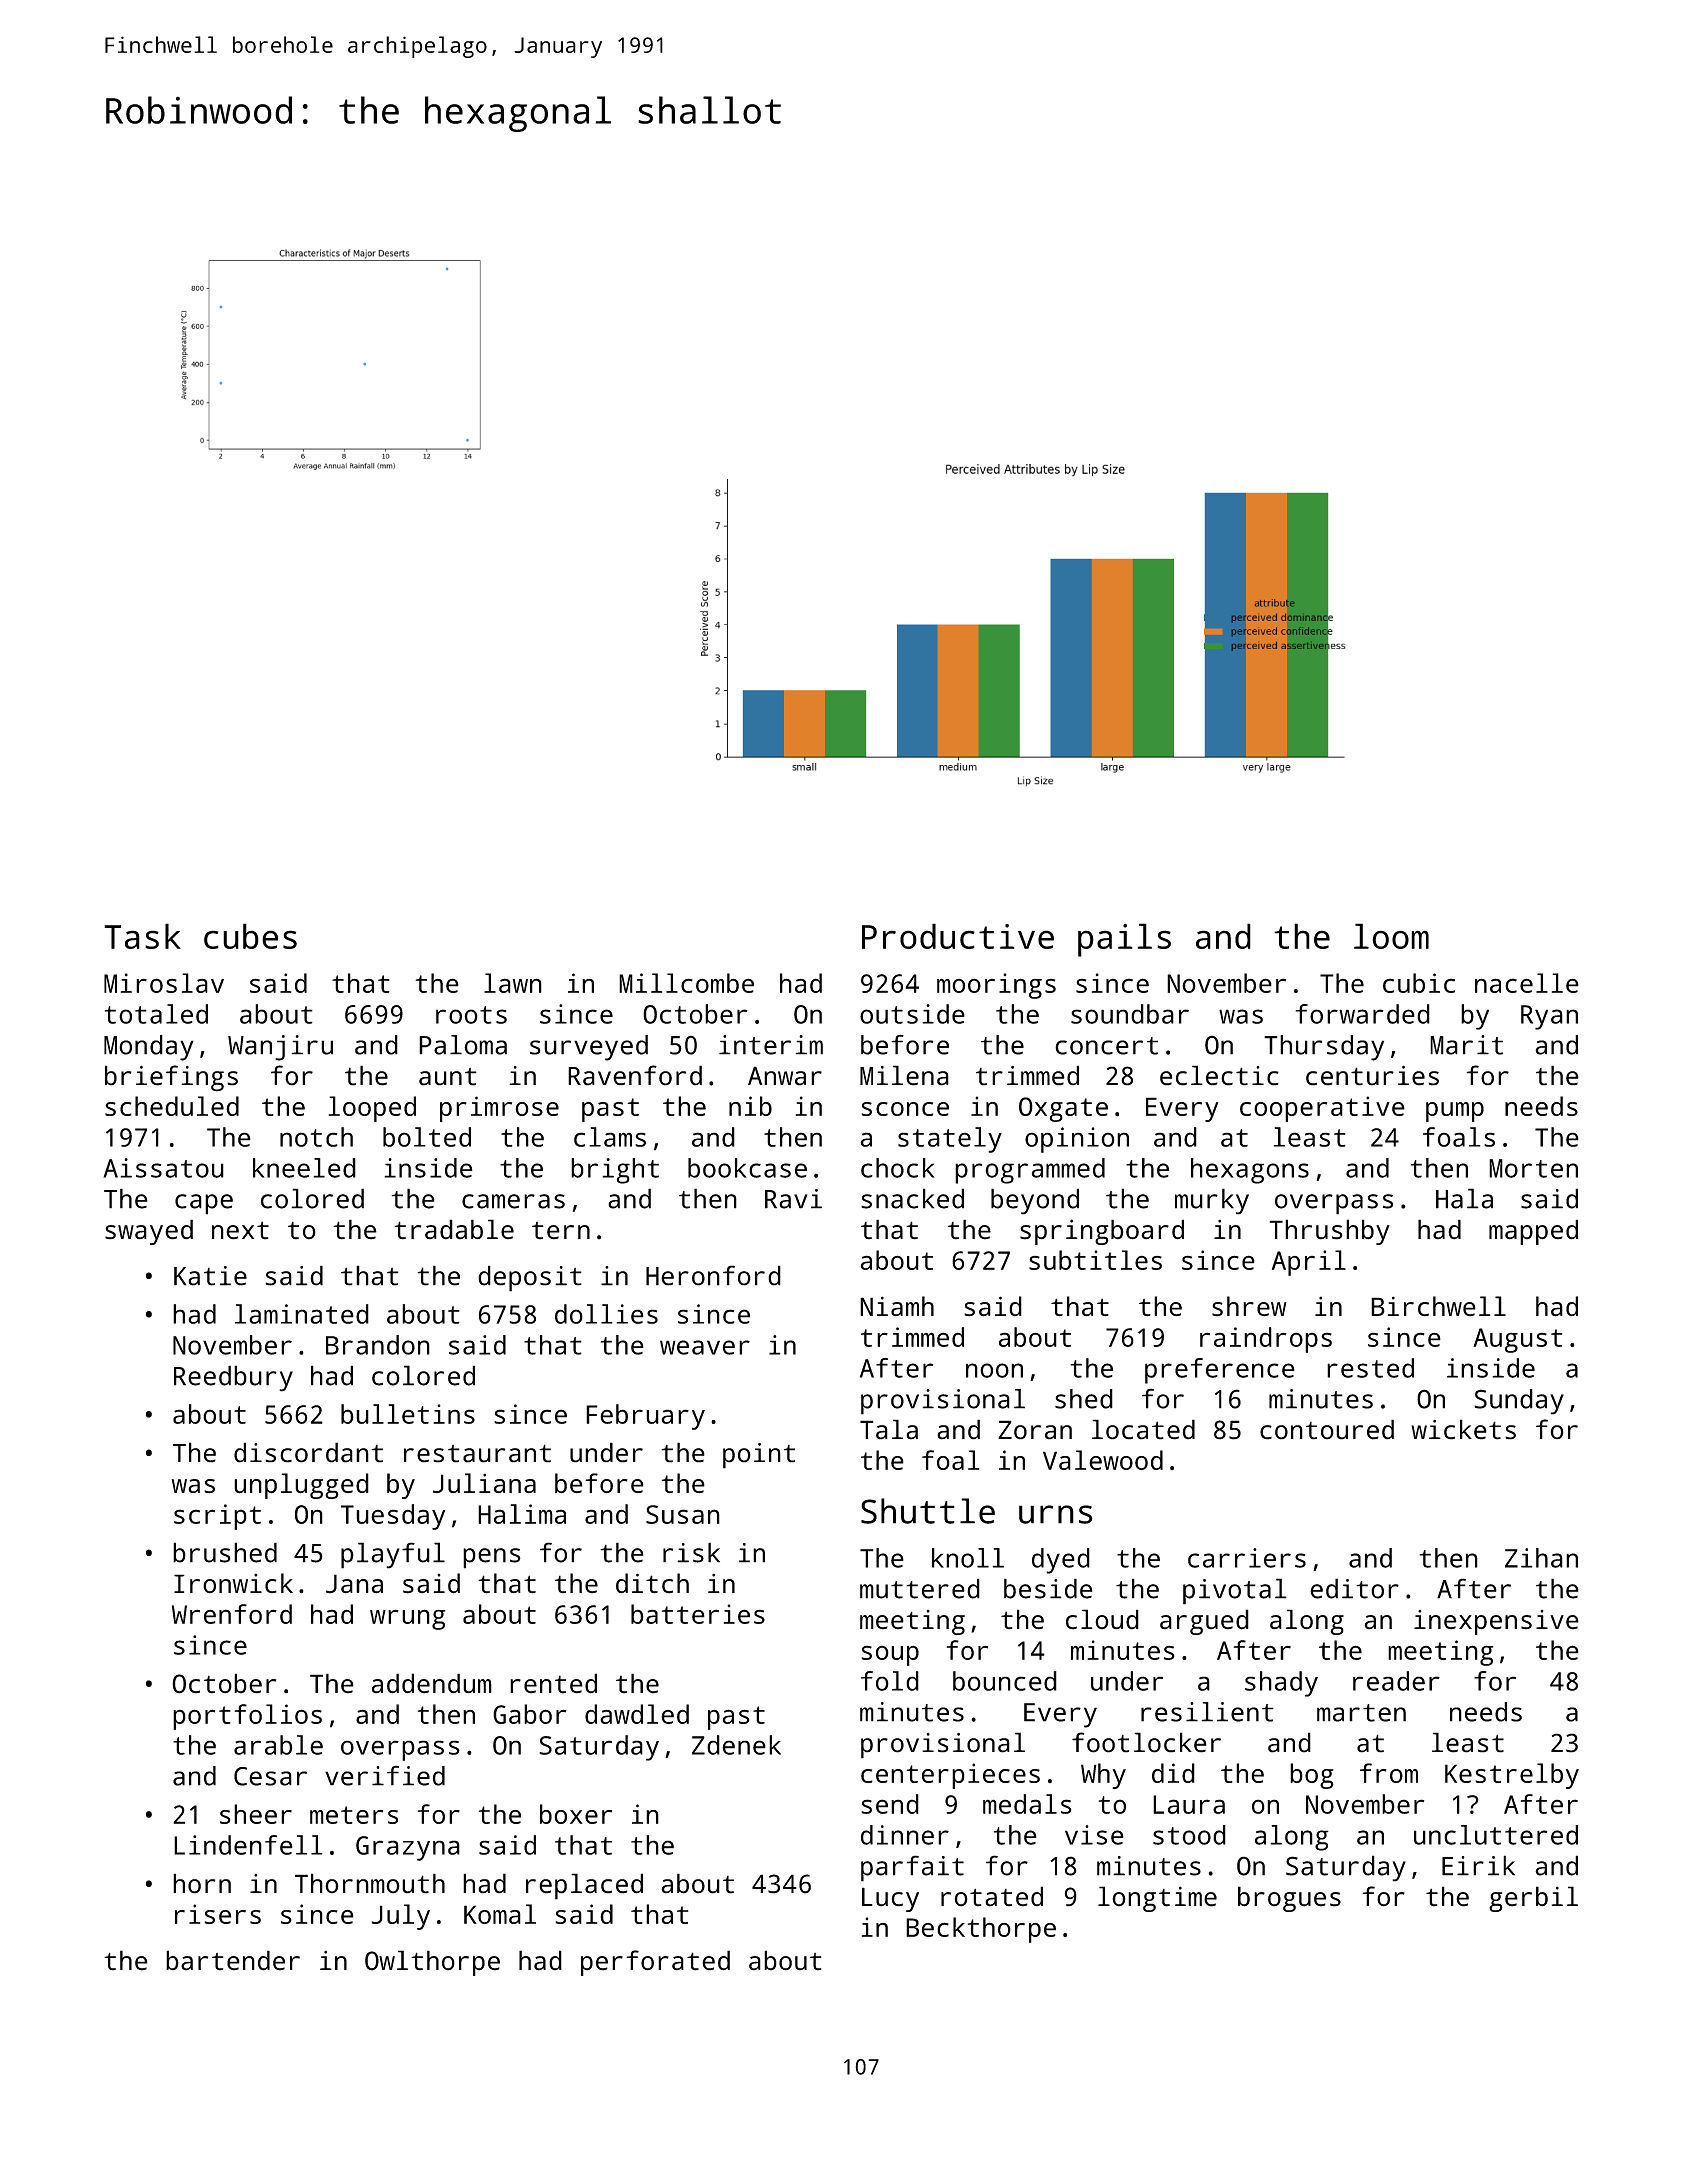 The image size is (1683, 2178). What do you see at coordinates (1512, 1776) in the screenshot?
I see `Kestrelby` at bounding box center [1512, 1776].
